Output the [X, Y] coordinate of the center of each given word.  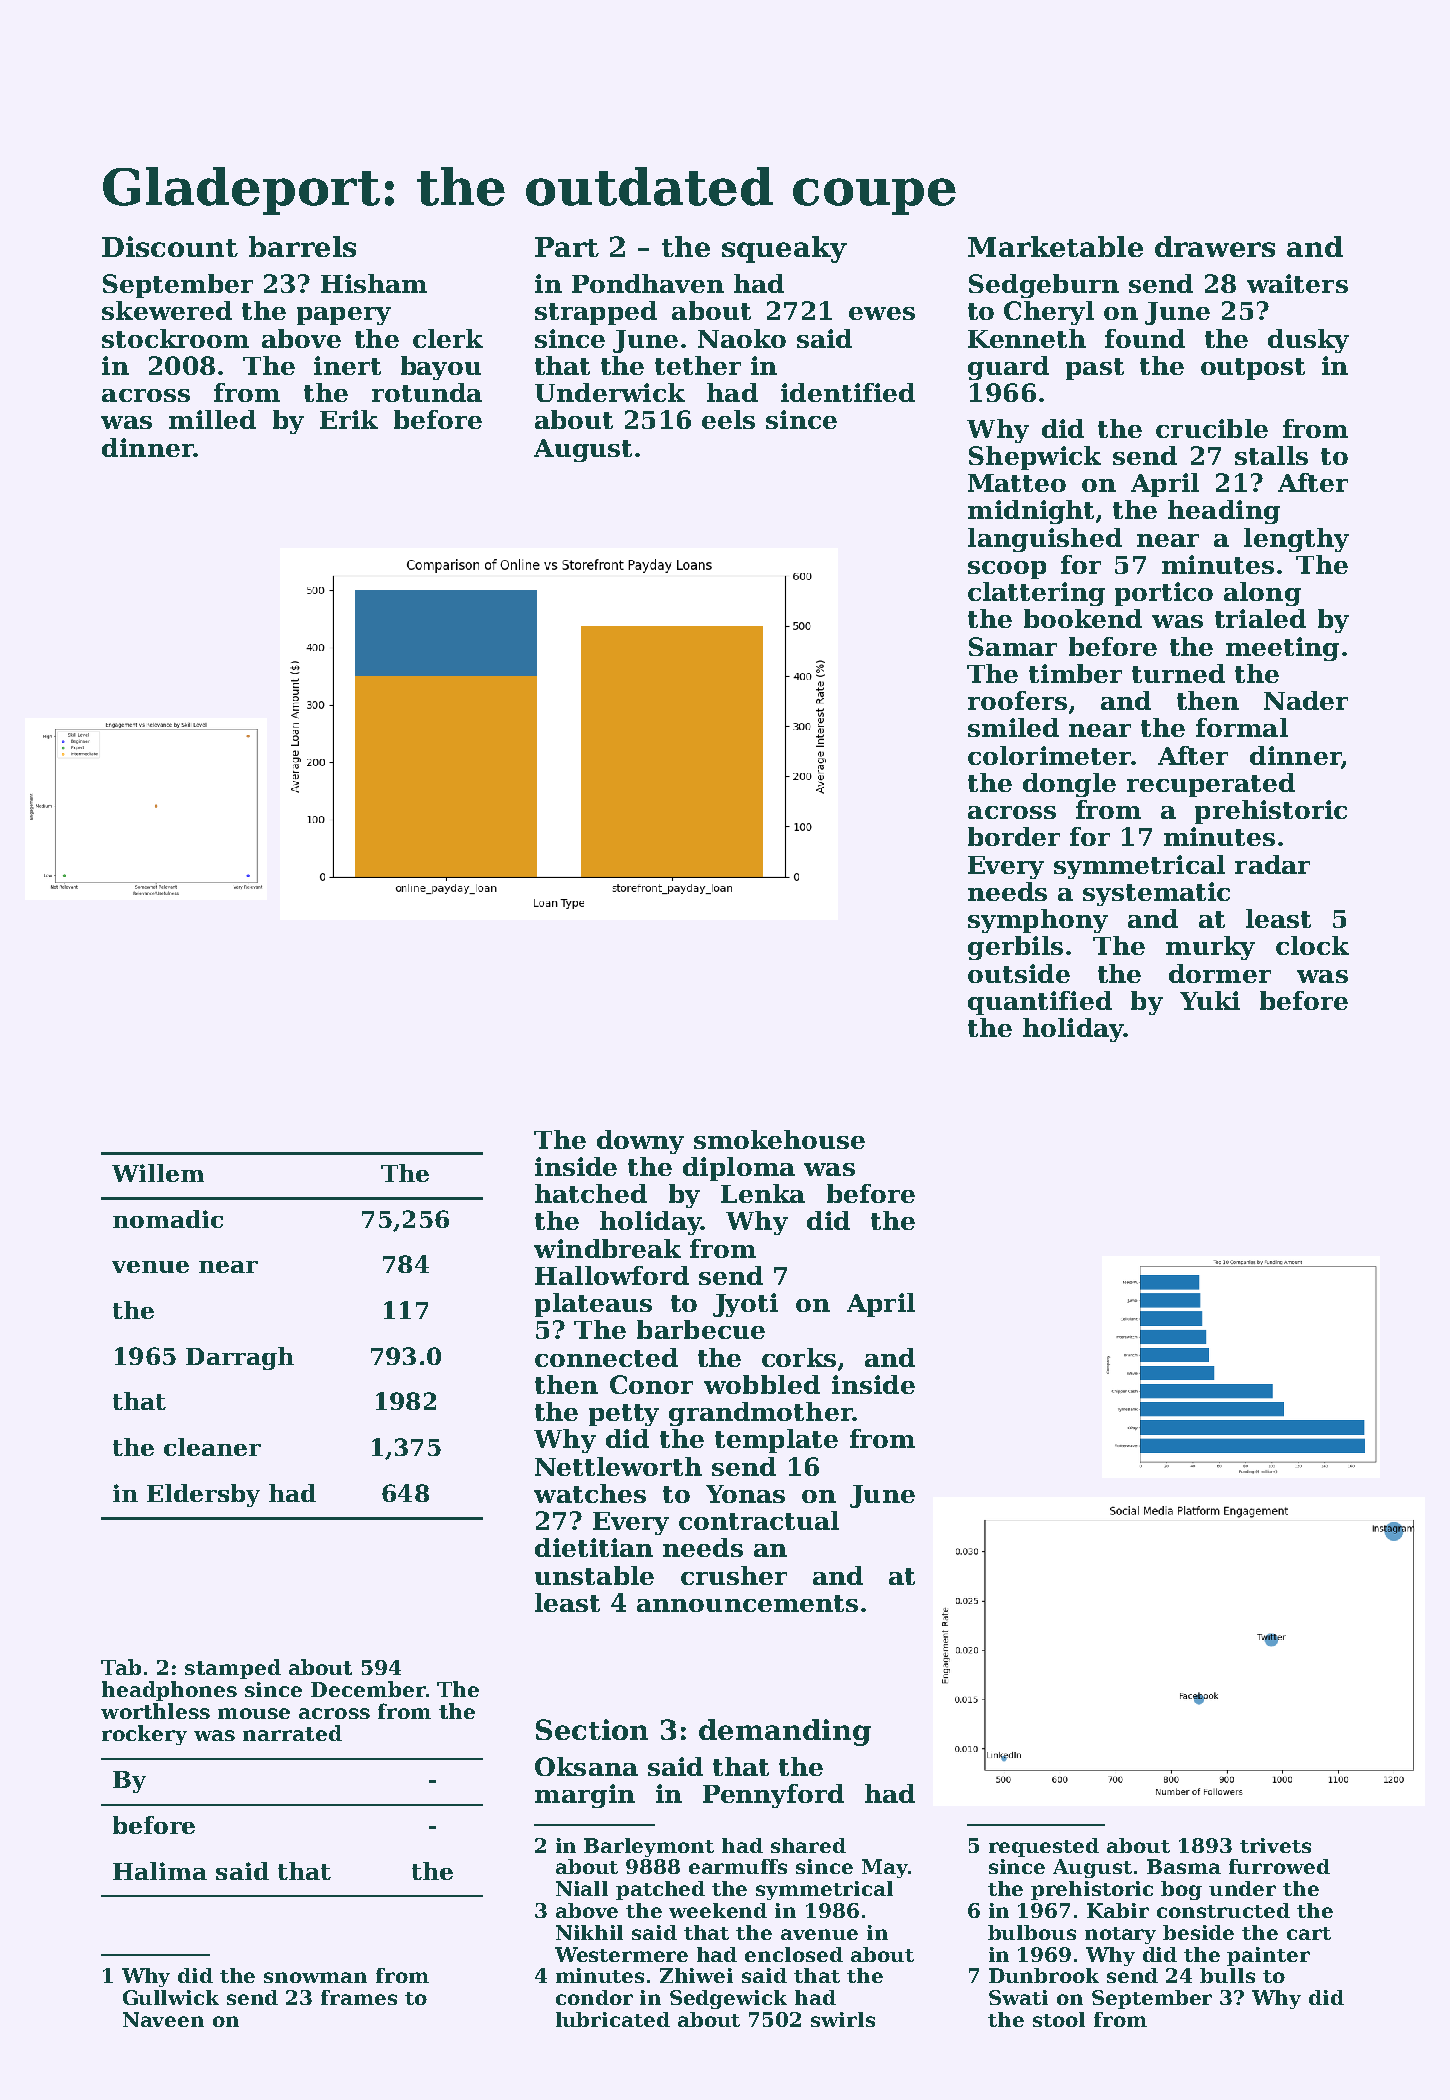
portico [1164, 594]
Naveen [163, 2019]
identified [848, 392]
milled [212, 419]
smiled [1013, 727]
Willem [158, 1173]
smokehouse [779, 1139]
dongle [1069, 785]
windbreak [607, 1248]
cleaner [212, 1447]
